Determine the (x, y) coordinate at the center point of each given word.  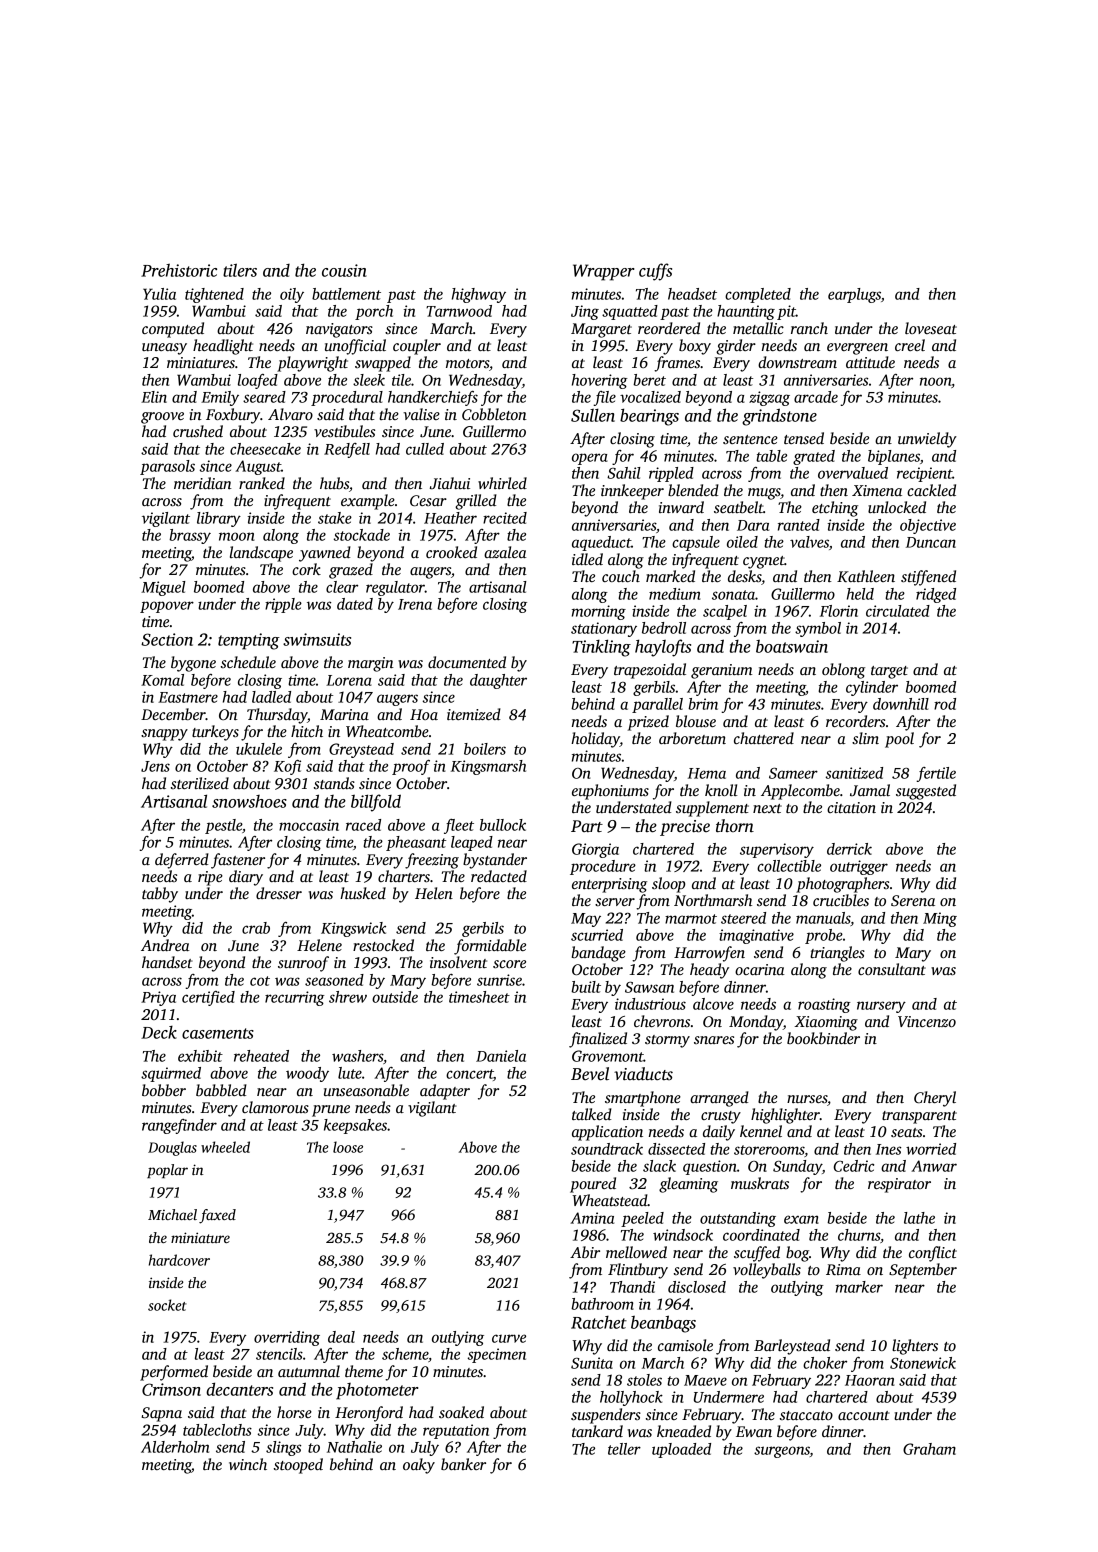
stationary (604, 629)
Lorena (349, 680)
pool (899, 740)
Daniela (501, 1056)
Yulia (159, 294)
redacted (499, 876)
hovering (600, 381)
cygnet (764, 562)
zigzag (769, 398)
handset (167, 962)
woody (307, 1074)
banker (463, 1464)
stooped (298, 1466)
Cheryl (935, 1099)
